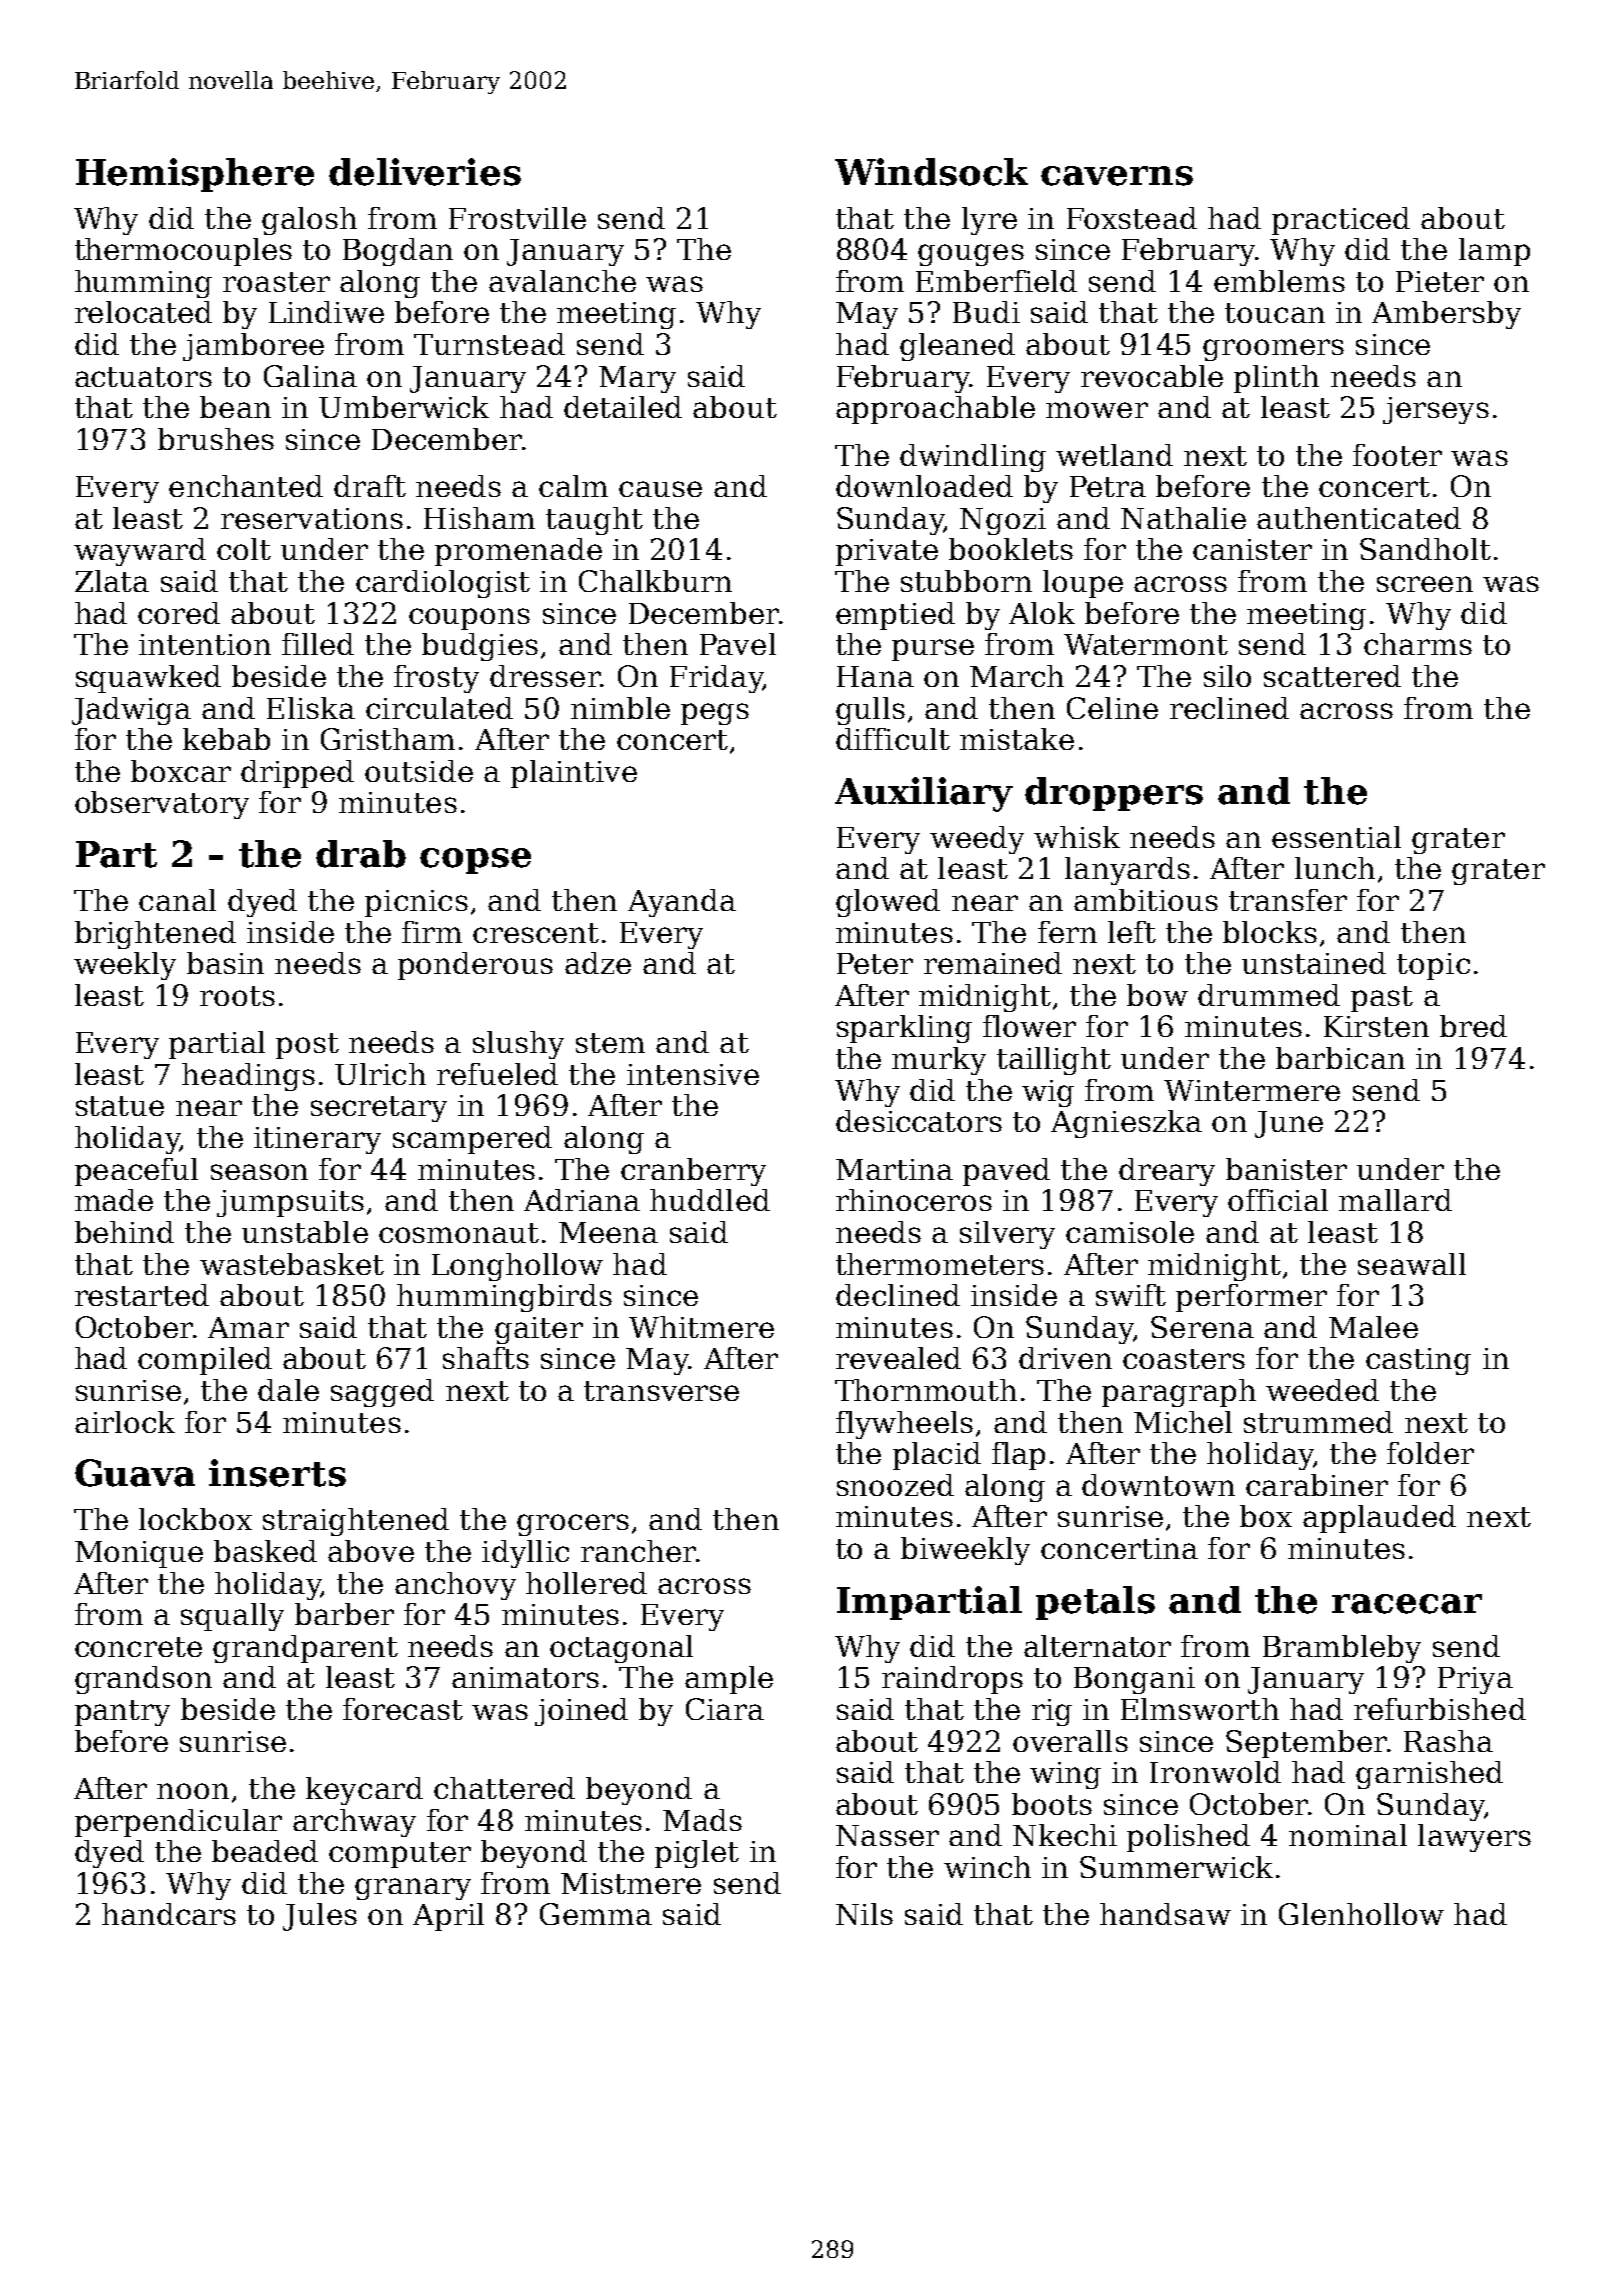 This image has height=2292, width=1620. What do you see at coordinates (895, 616) in the image?
I see `emptied` at bounding box center [895, 616].
